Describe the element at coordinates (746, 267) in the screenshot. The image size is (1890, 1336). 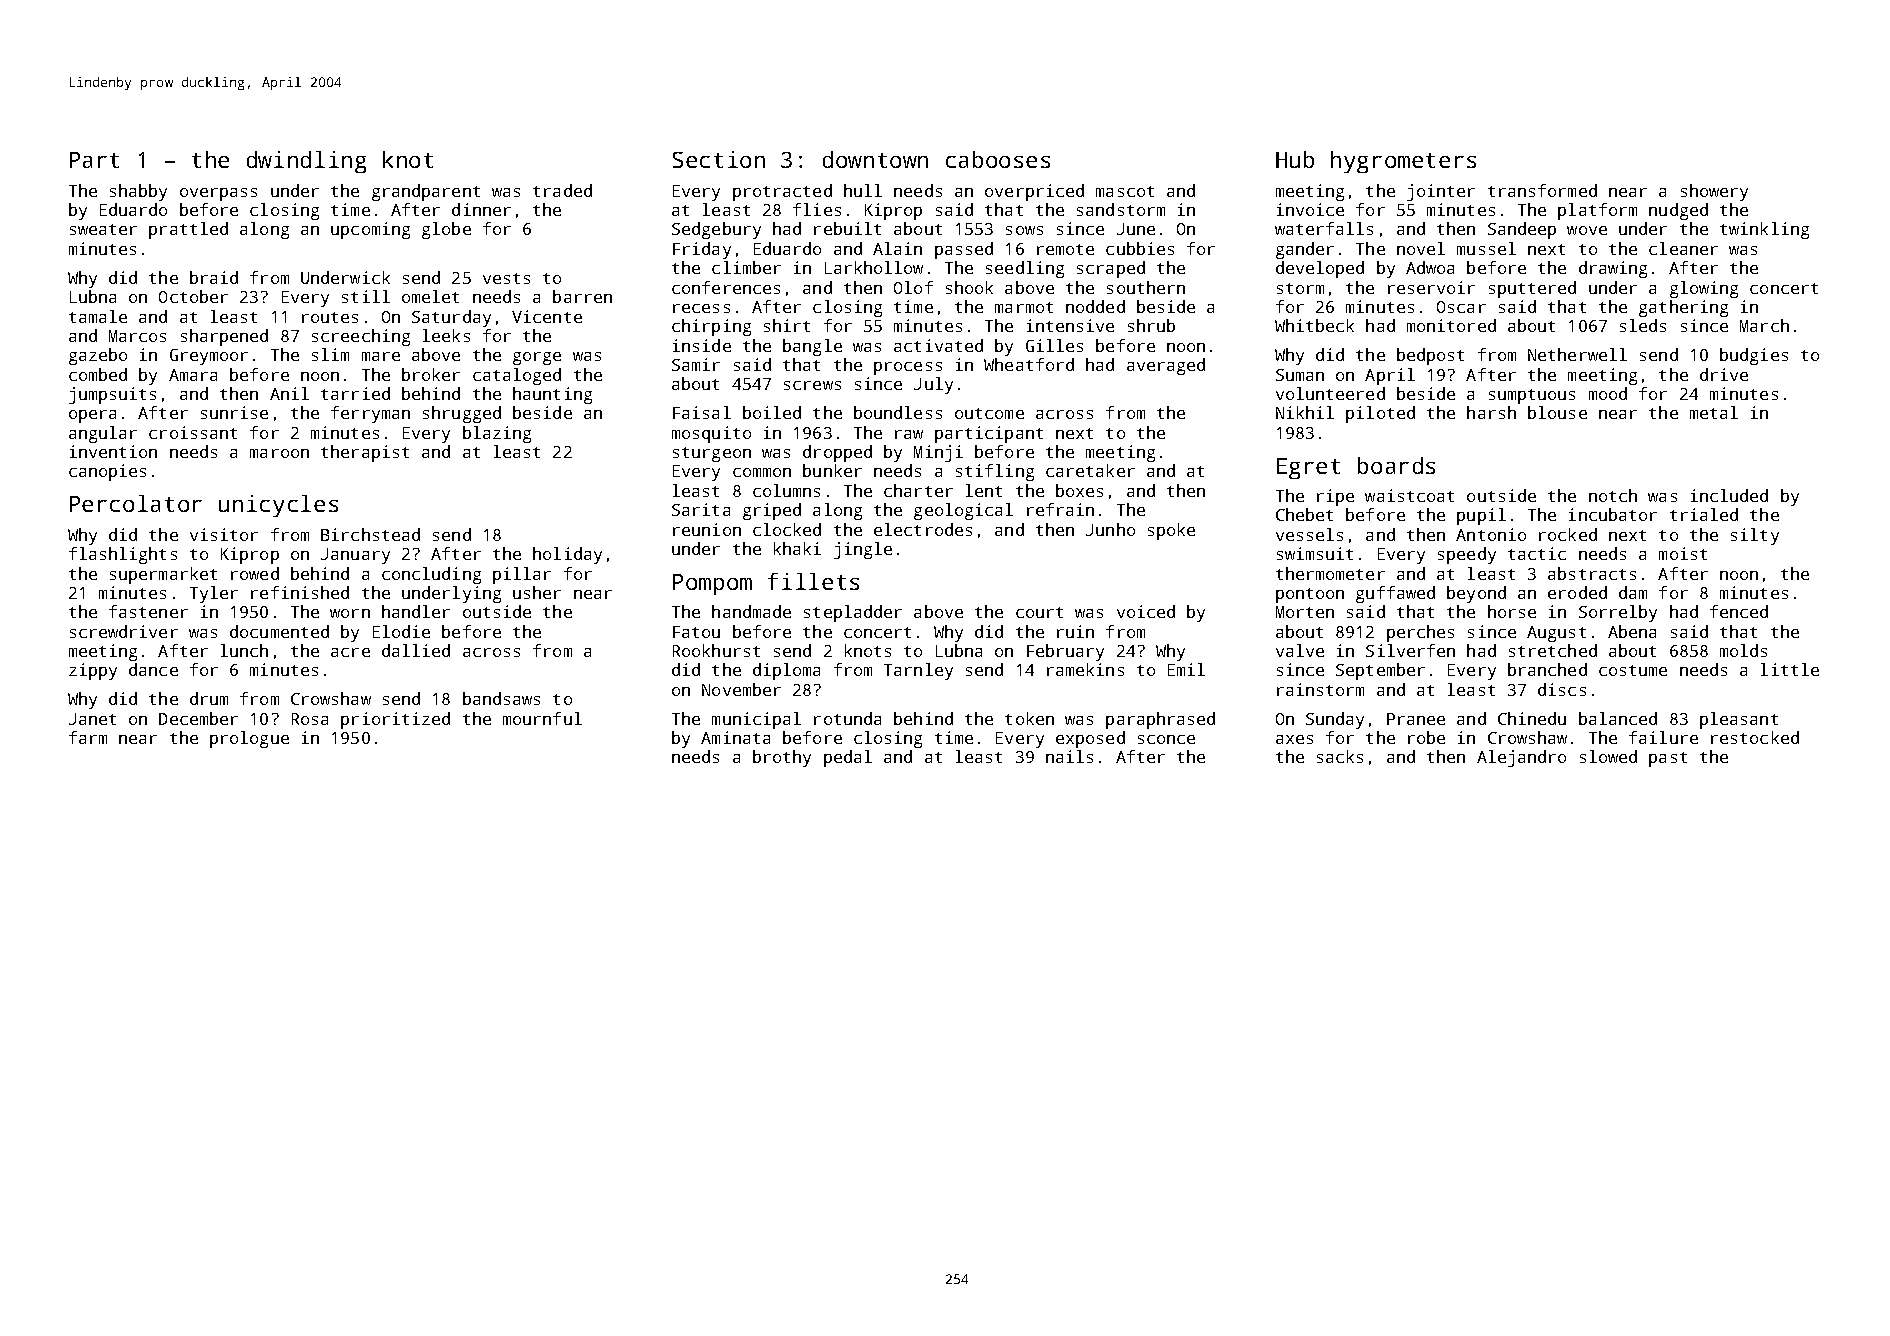
I see `climber` at that location.
